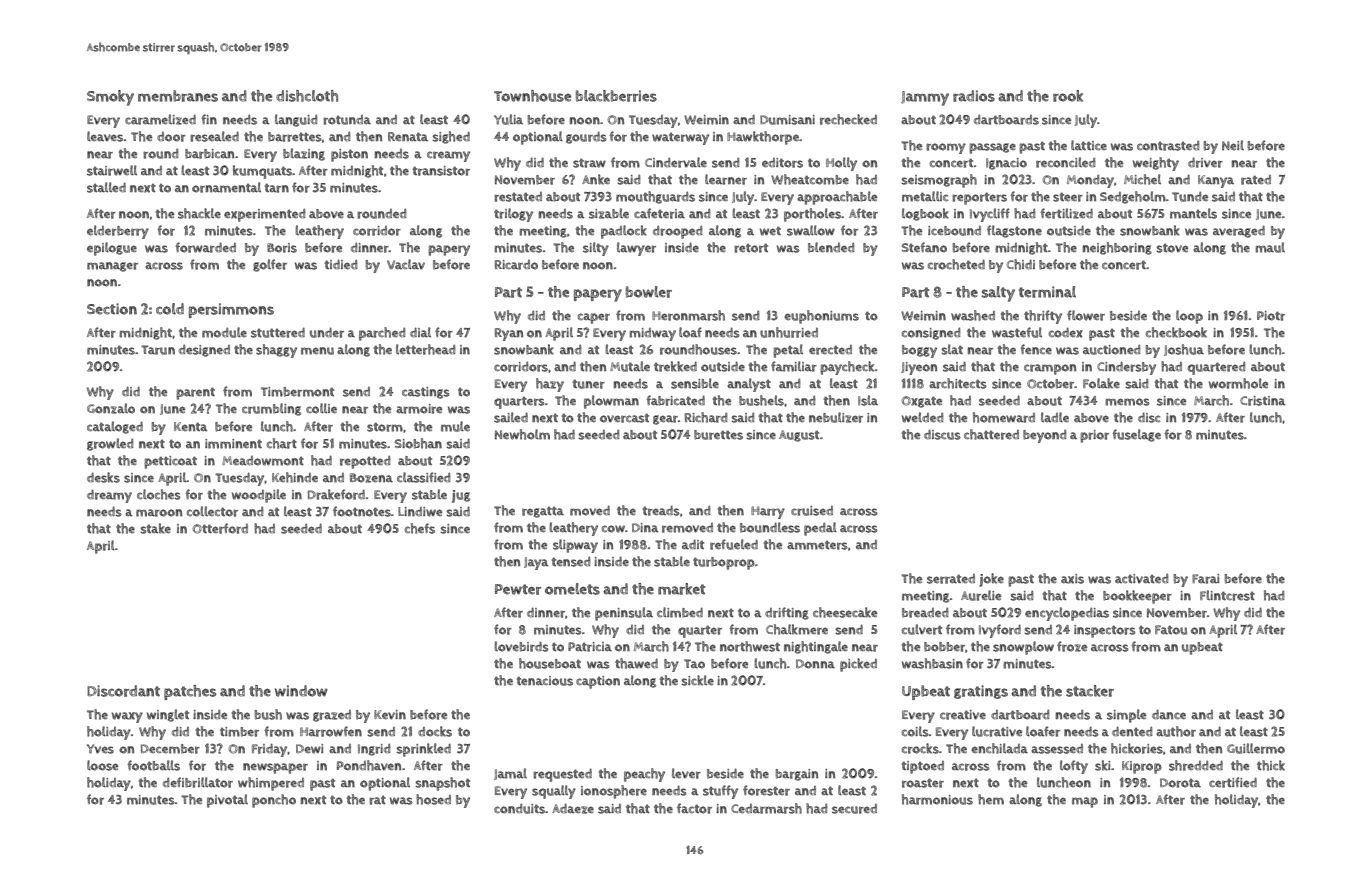  What do you see at coordinates (1045, 436) in the image?
I see `beyond` at bounding box center [1045, 436].
